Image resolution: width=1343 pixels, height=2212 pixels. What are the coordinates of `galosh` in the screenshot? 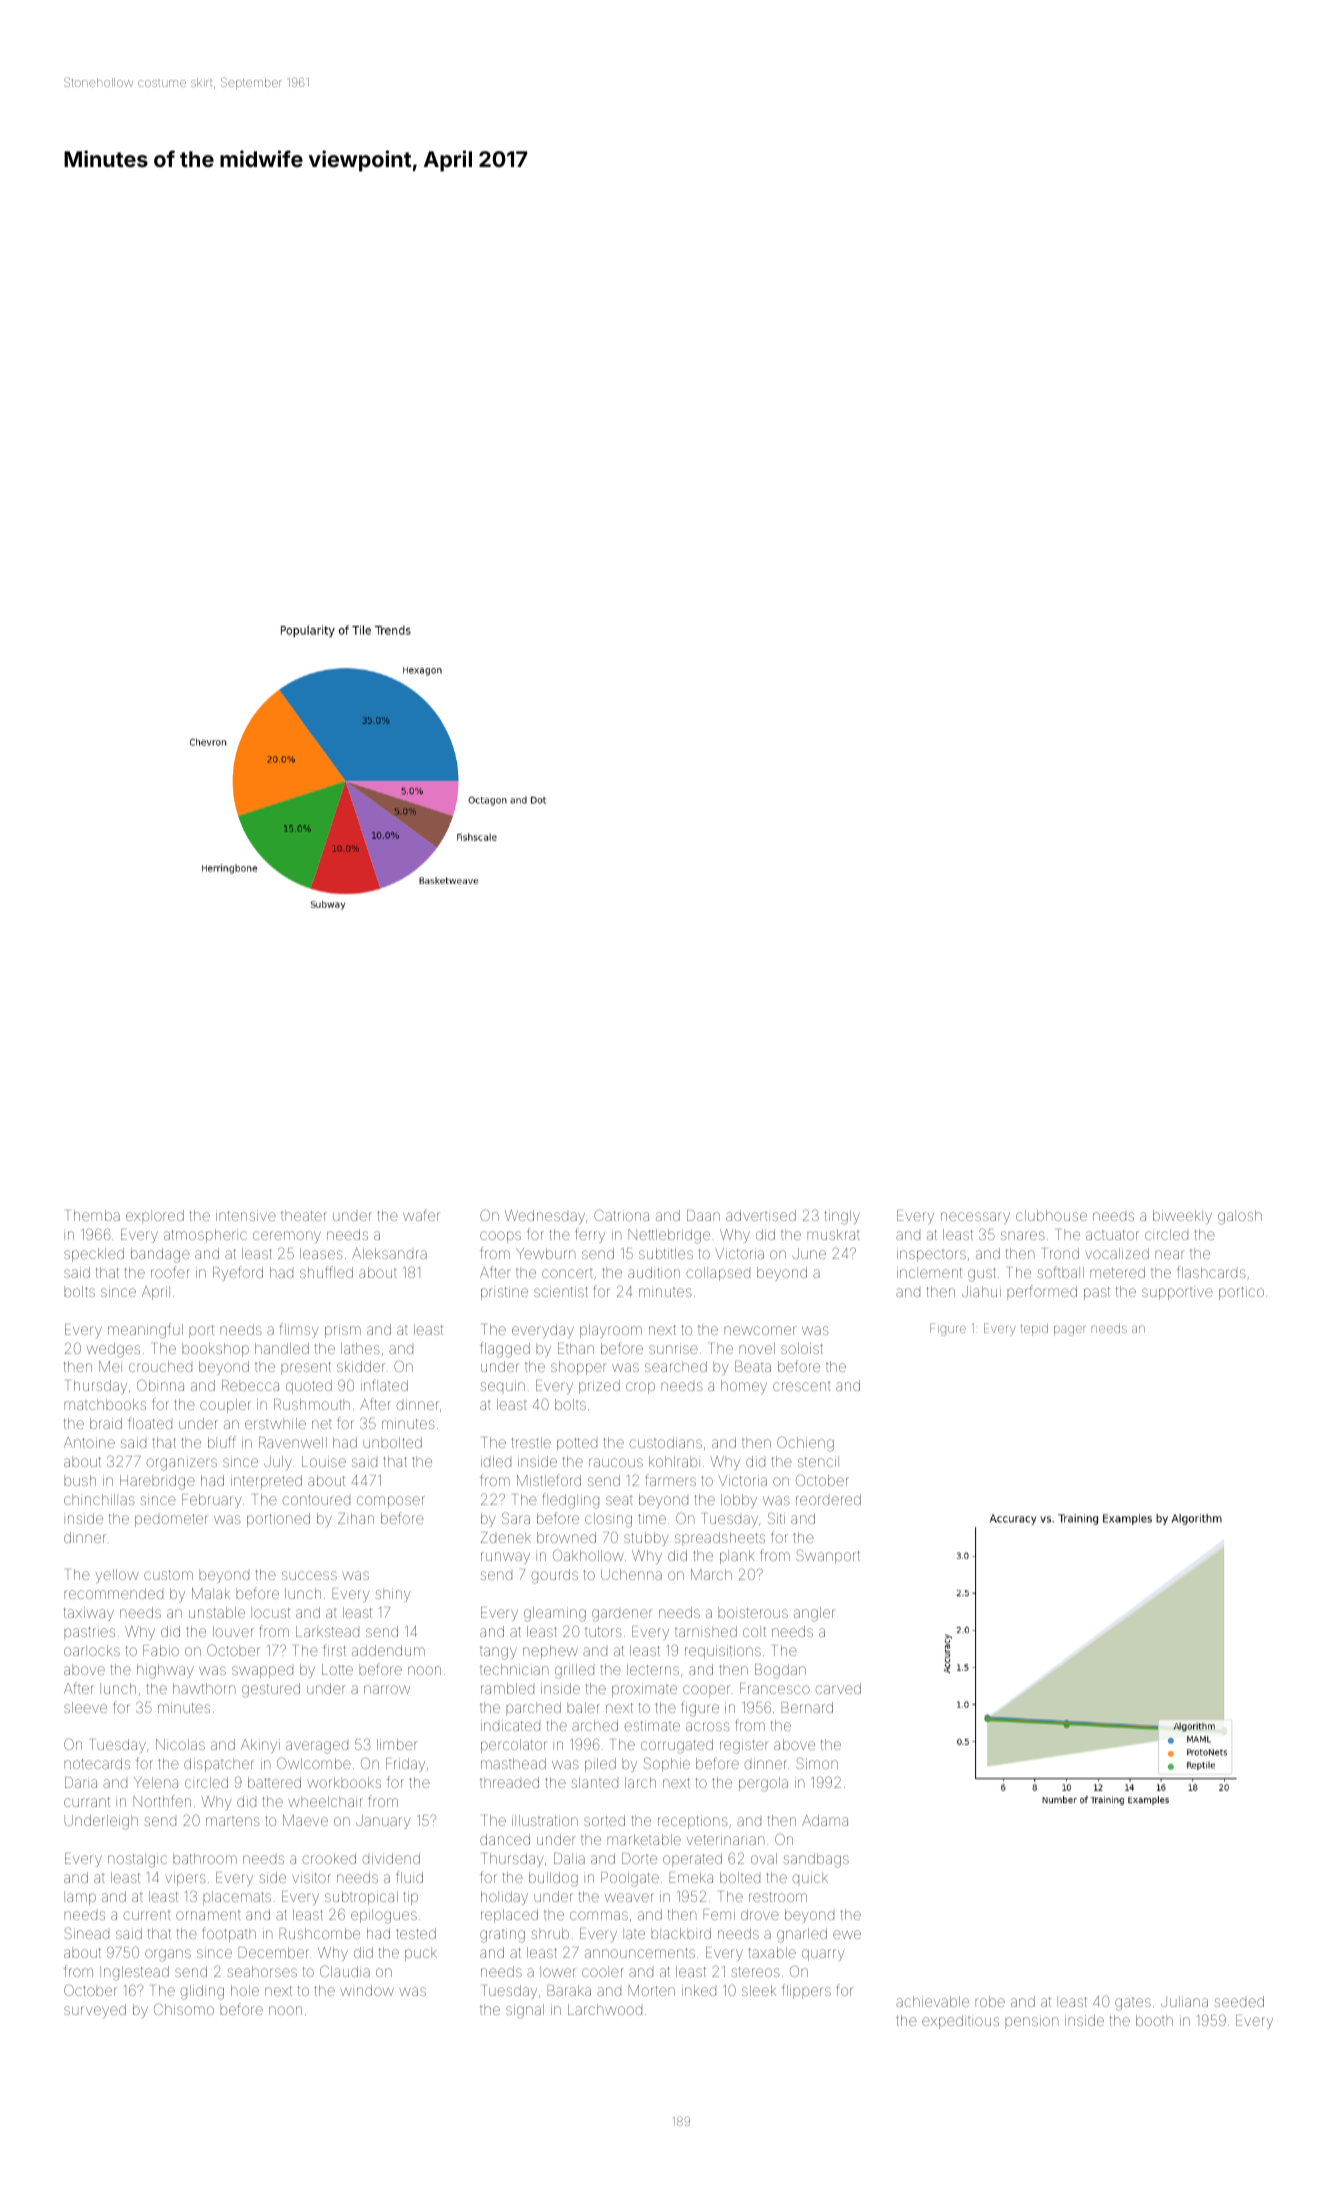 It's located at (1240, 1217).
